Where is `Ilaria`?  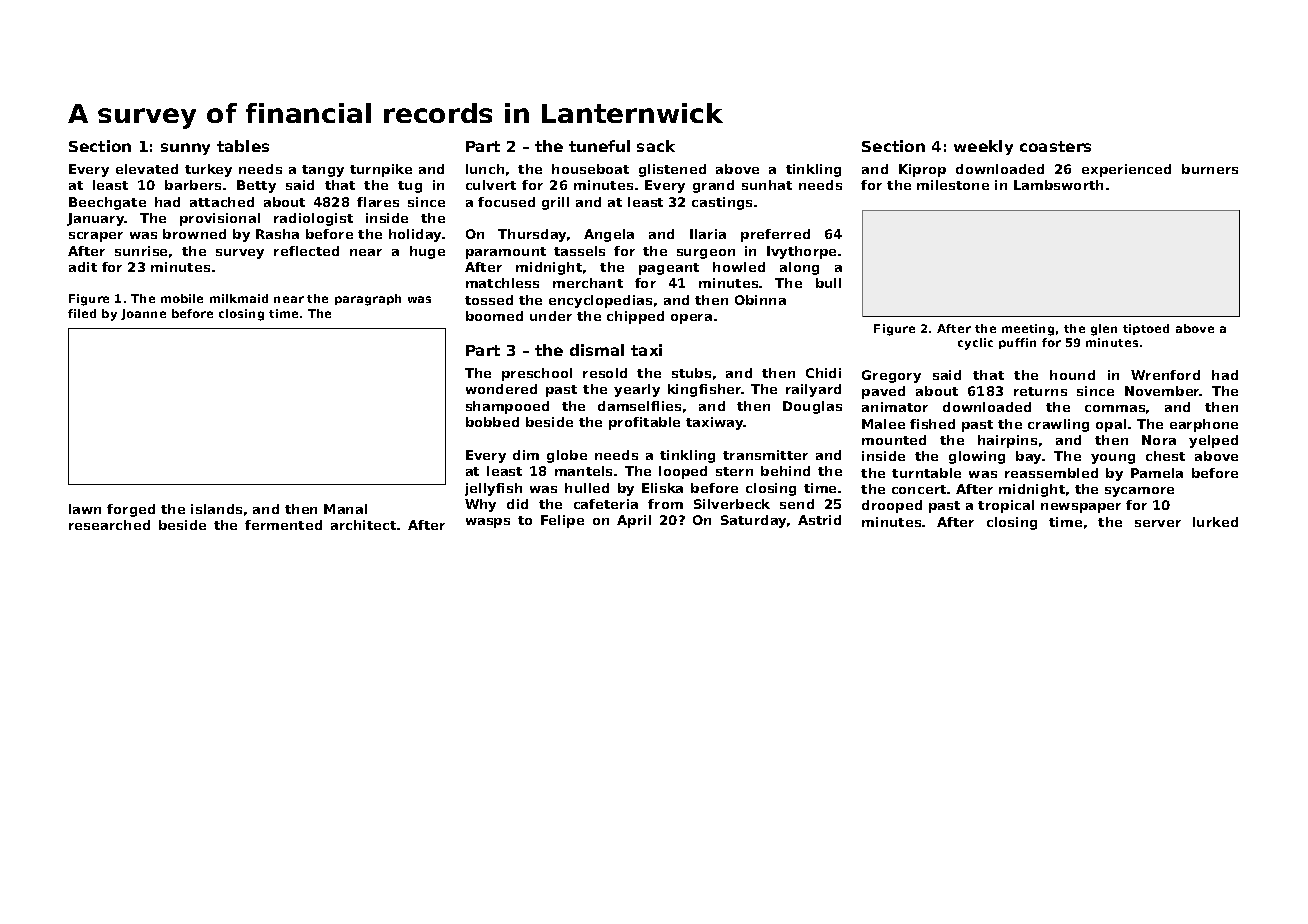
Ilaria is located at coordinates (708, 234).
